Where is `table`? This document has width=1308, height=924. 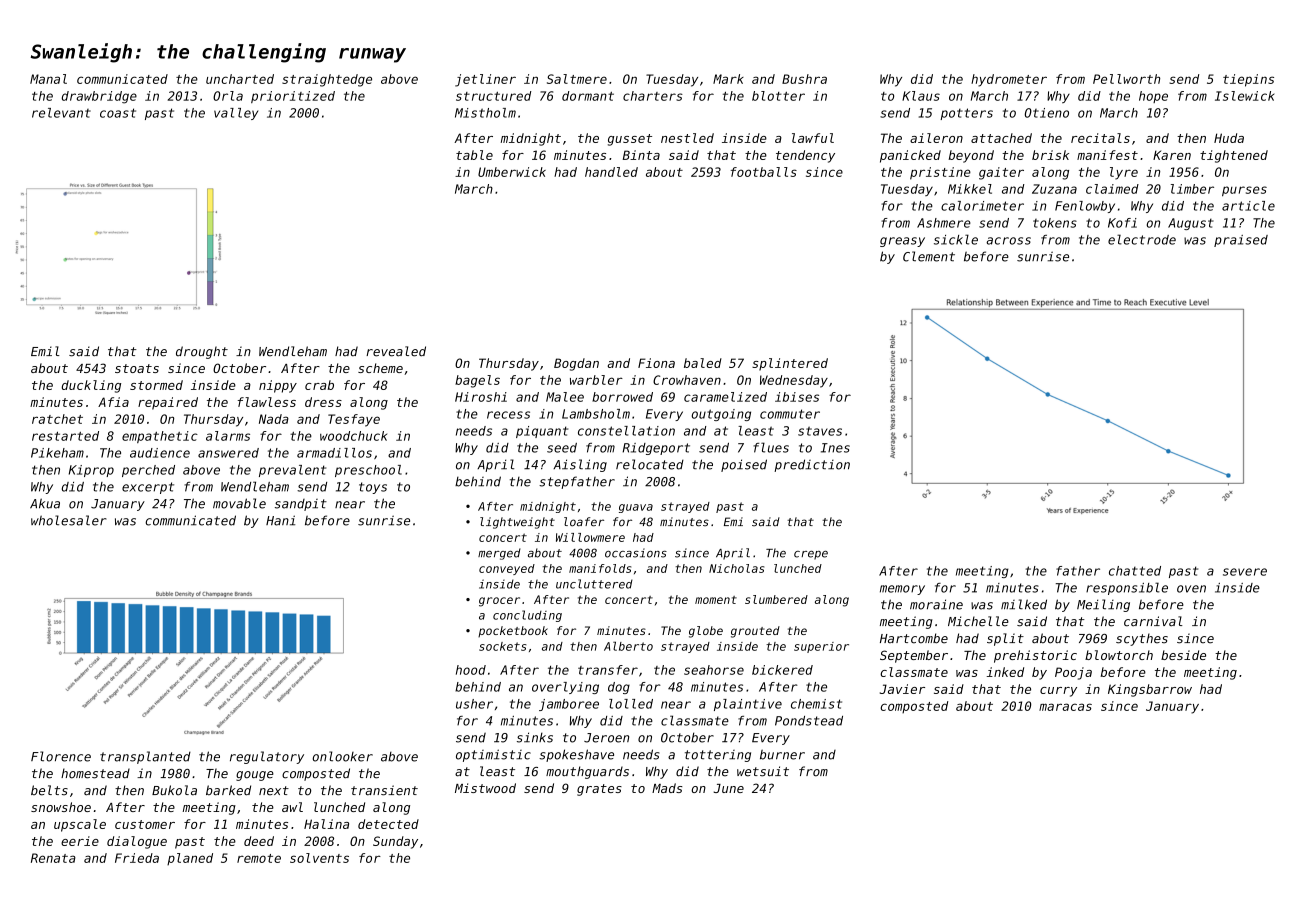 table is located at coordinates (474, 155).
